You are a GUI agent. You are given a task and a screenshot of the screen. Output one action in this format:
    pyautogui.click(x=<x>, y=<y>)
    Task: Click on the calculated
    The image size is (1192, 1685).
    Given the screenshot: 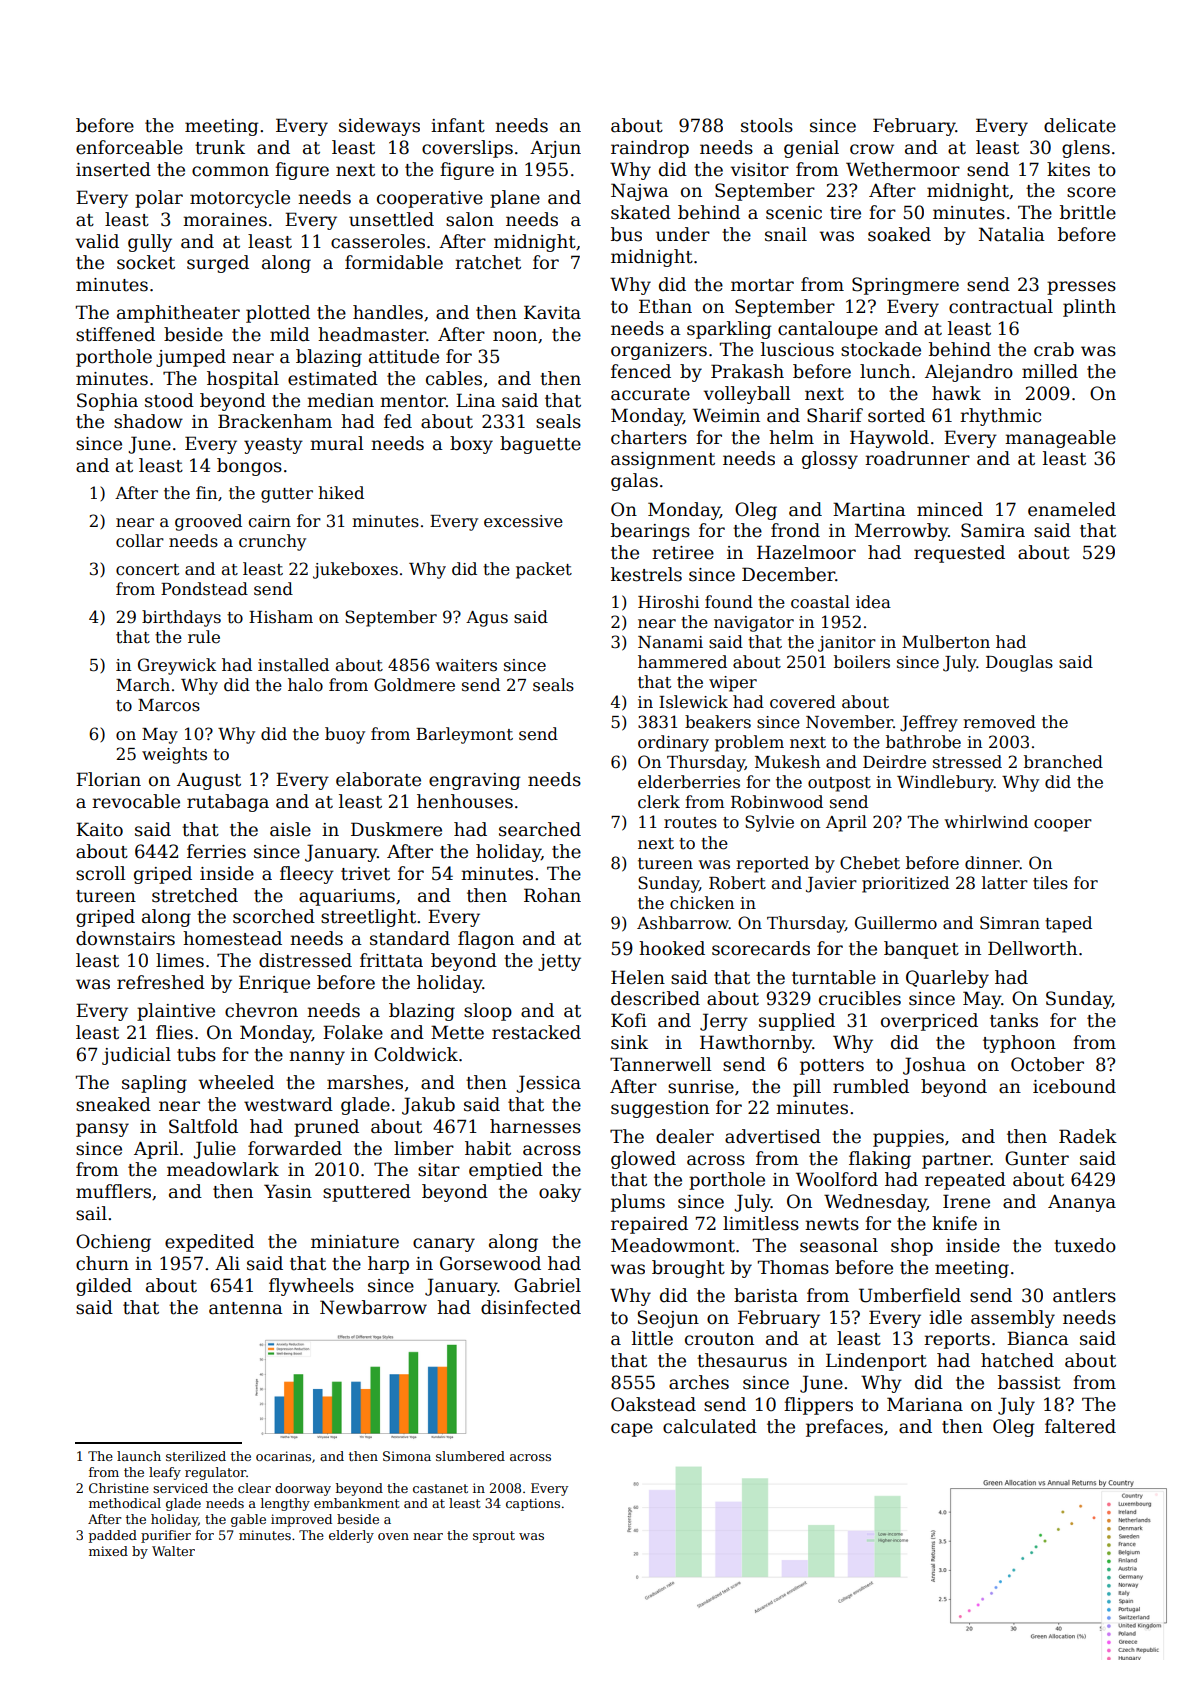 What is the action you would take?
    pyautogui.click(x=710, y=1426)
